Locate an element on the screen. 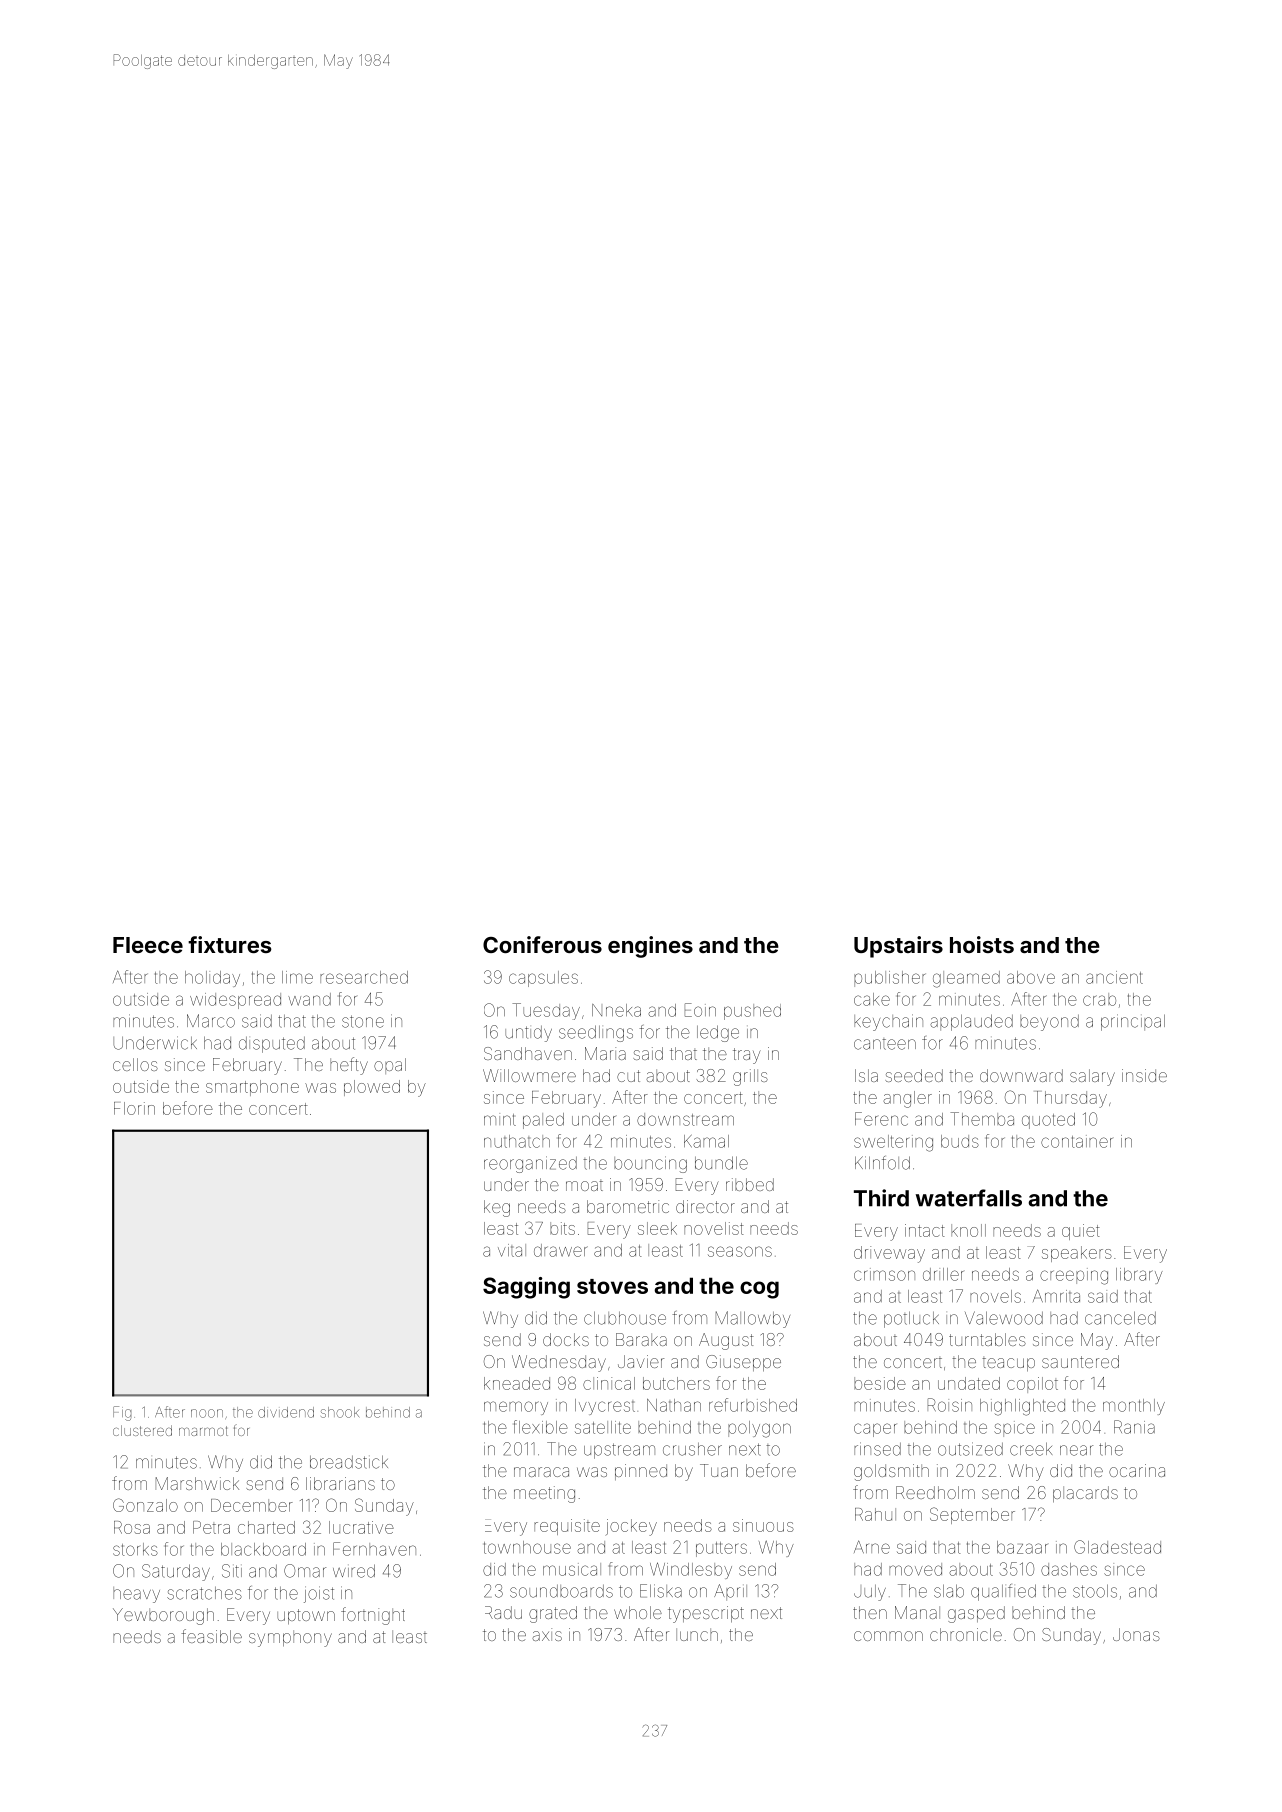 The image size is (1282, 1812). salary is located at coordinates (1092, 1077).
